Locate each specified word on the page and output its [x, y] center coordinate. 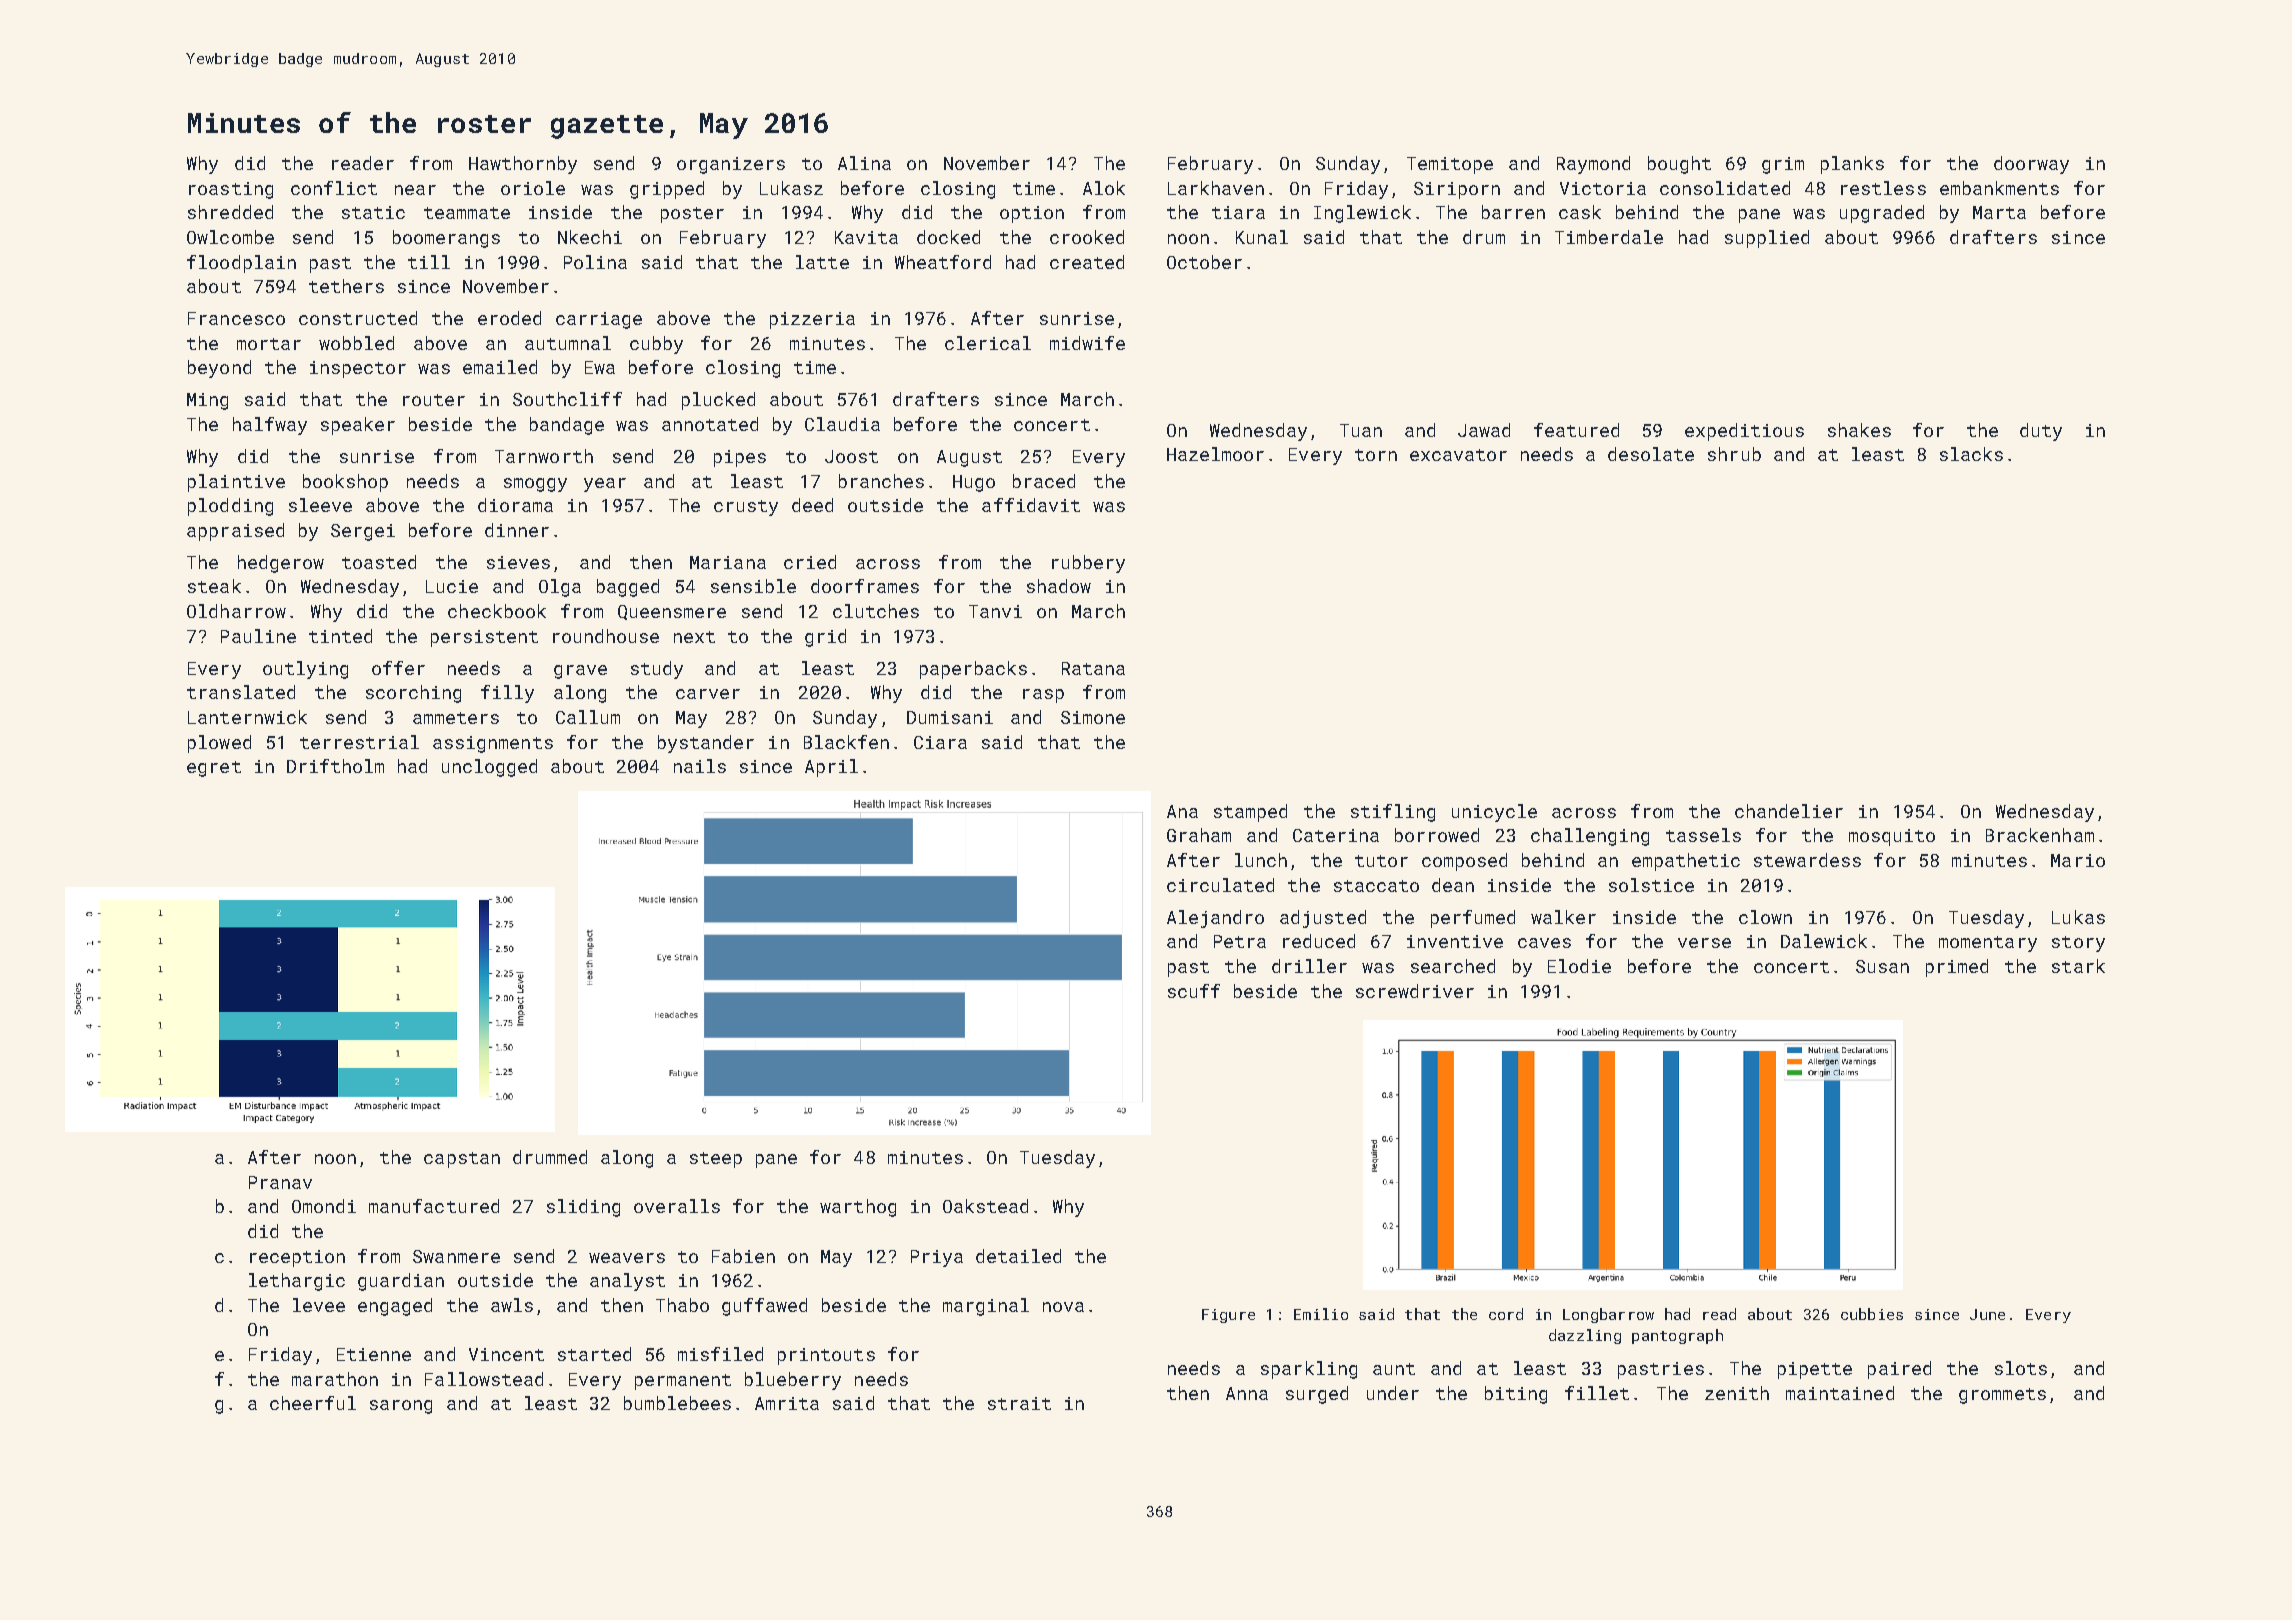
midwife [1087, 343]
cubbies [1872, 1314]
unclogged [489, 768]
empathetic [1686, 862]
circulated [1220, 885]
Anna [1247, 1393]
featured [1576, 430]
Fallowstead [484, 1379]
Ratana [1093, 668]
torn [1376, 455]
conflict [334, 188]
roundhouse [606, 636]
